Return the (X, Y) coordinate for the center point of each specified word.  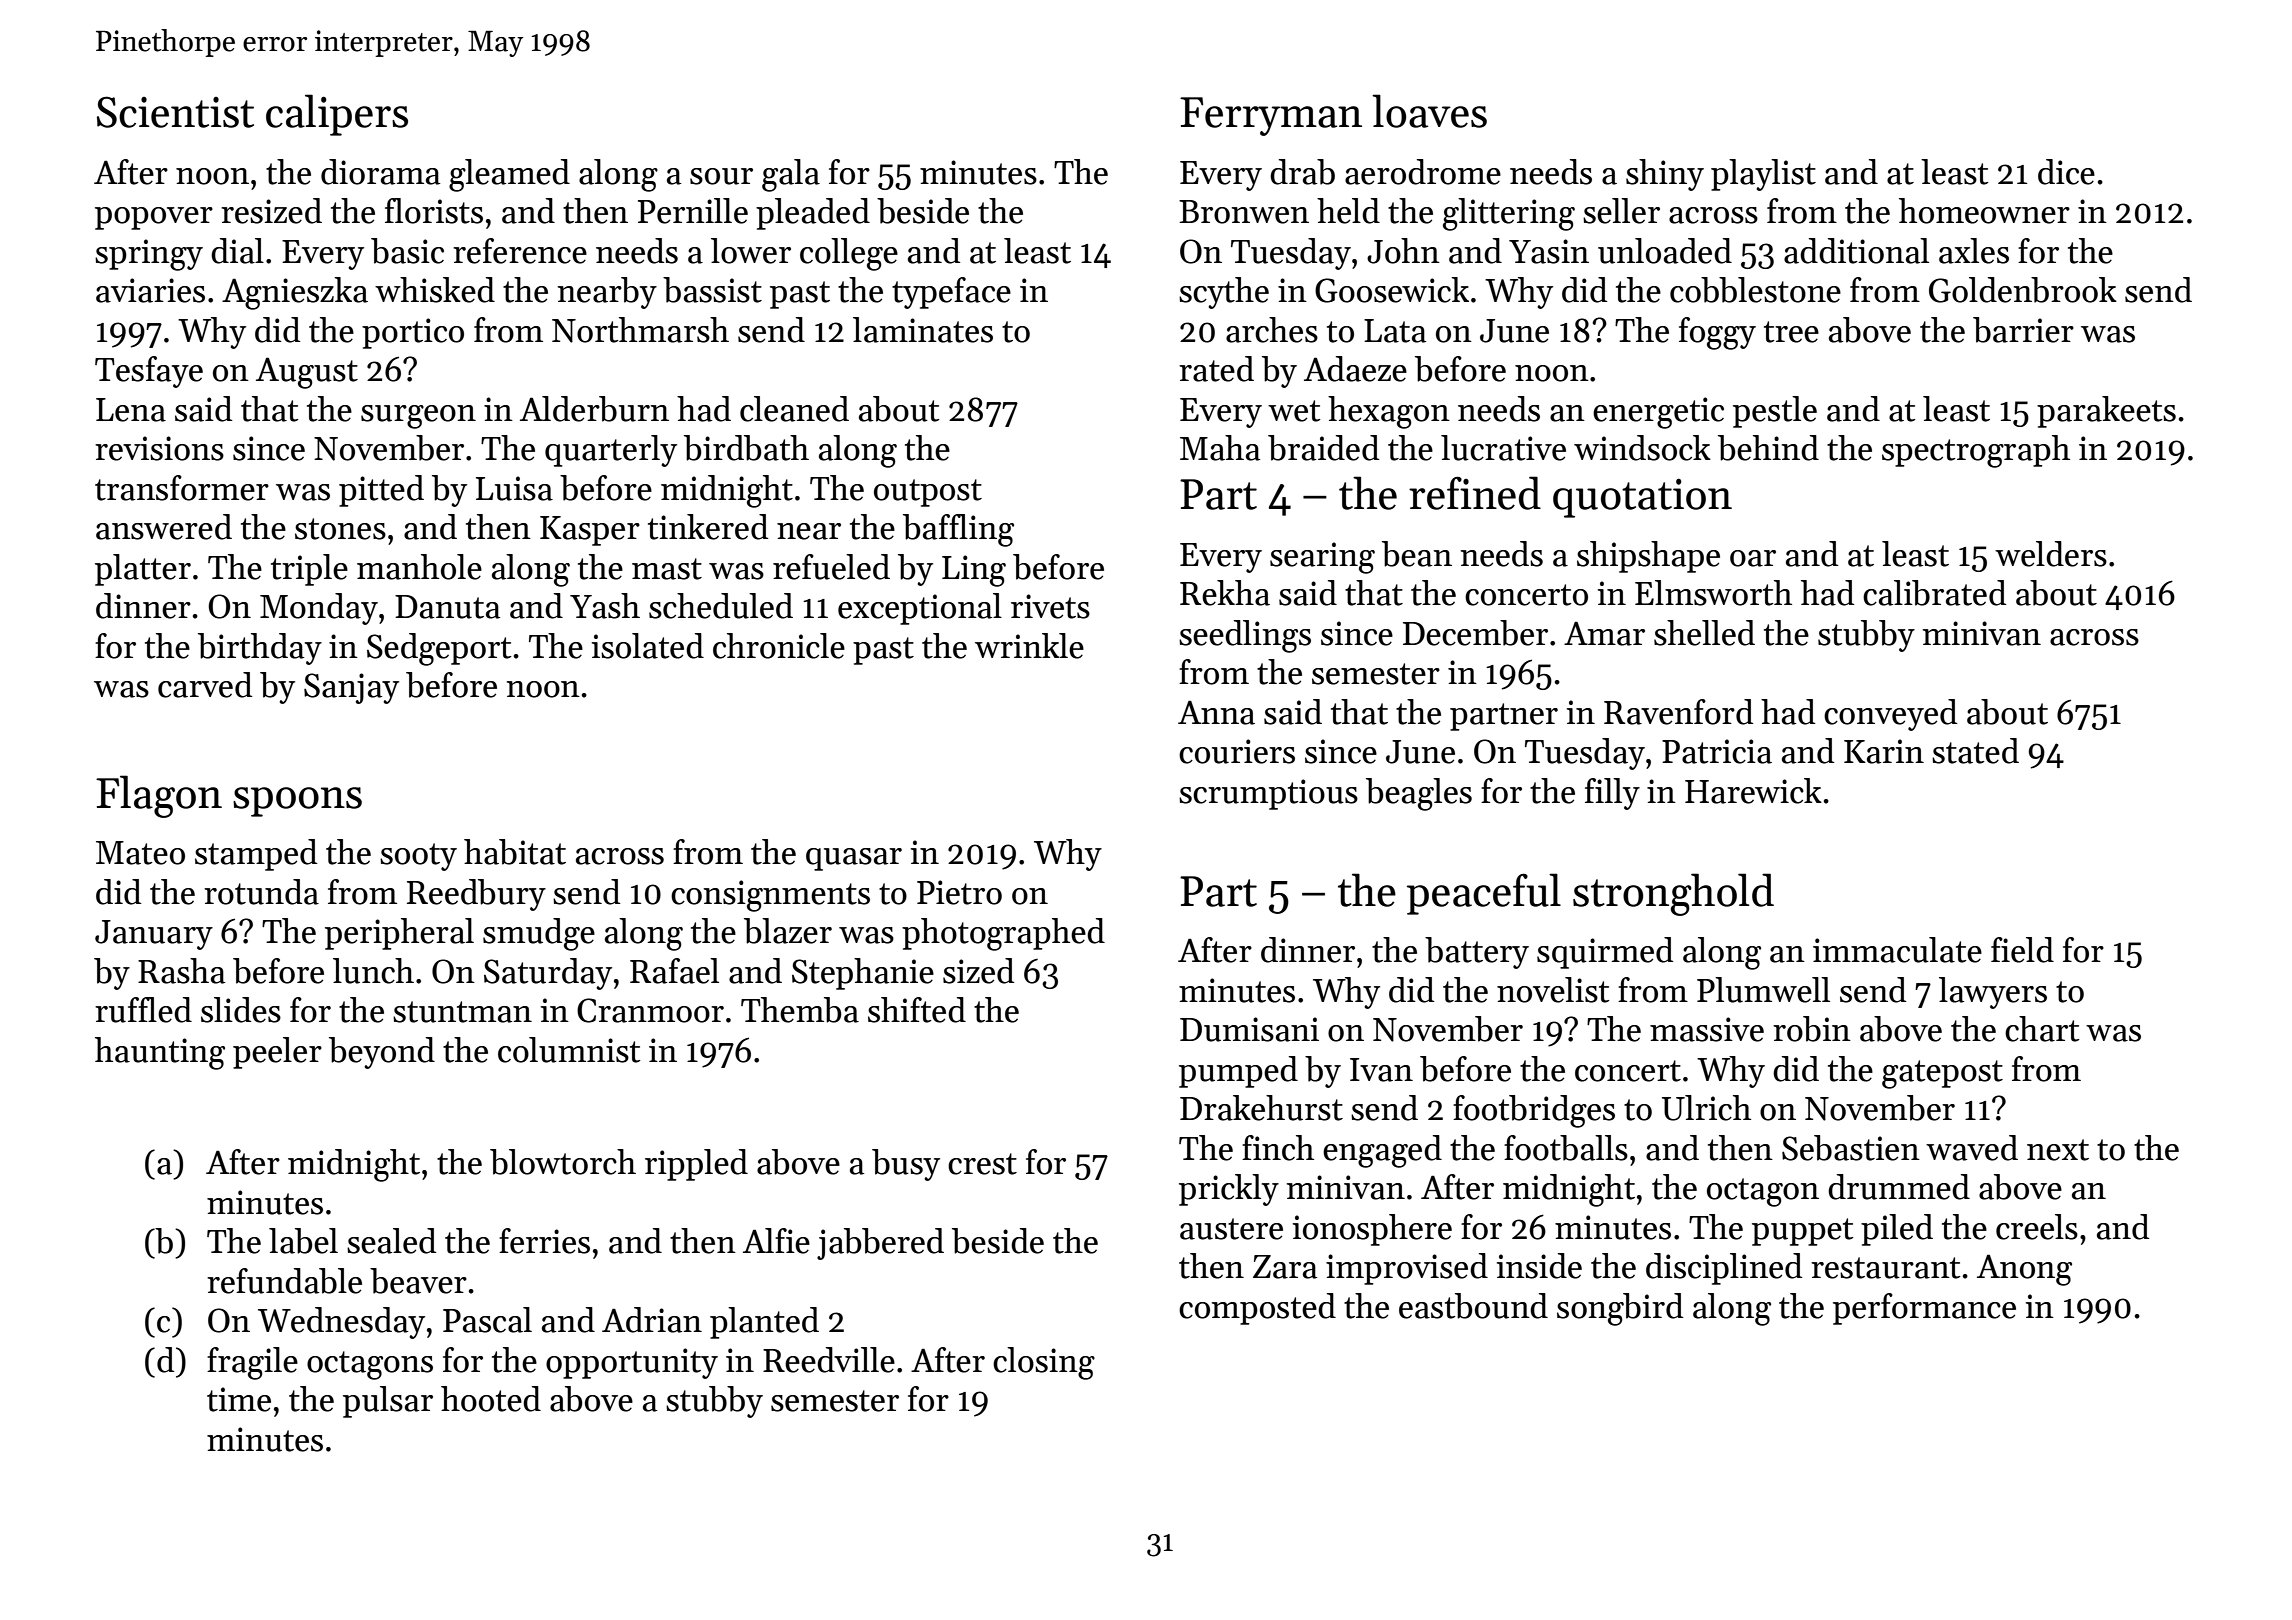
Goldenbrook (2023, 290)
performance (1924, 1309)
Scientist (175, 112)
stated (1975, 751)
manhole (419, 567)
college (849, 254)
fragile (252, 1363)
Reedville (829, 1360)
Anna (1216, 713)
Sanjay (351, 688)
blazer (788, 931)
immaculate (1897, 950)
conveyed (1890, 715)
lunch (373, 971)
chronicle (779, 646)
